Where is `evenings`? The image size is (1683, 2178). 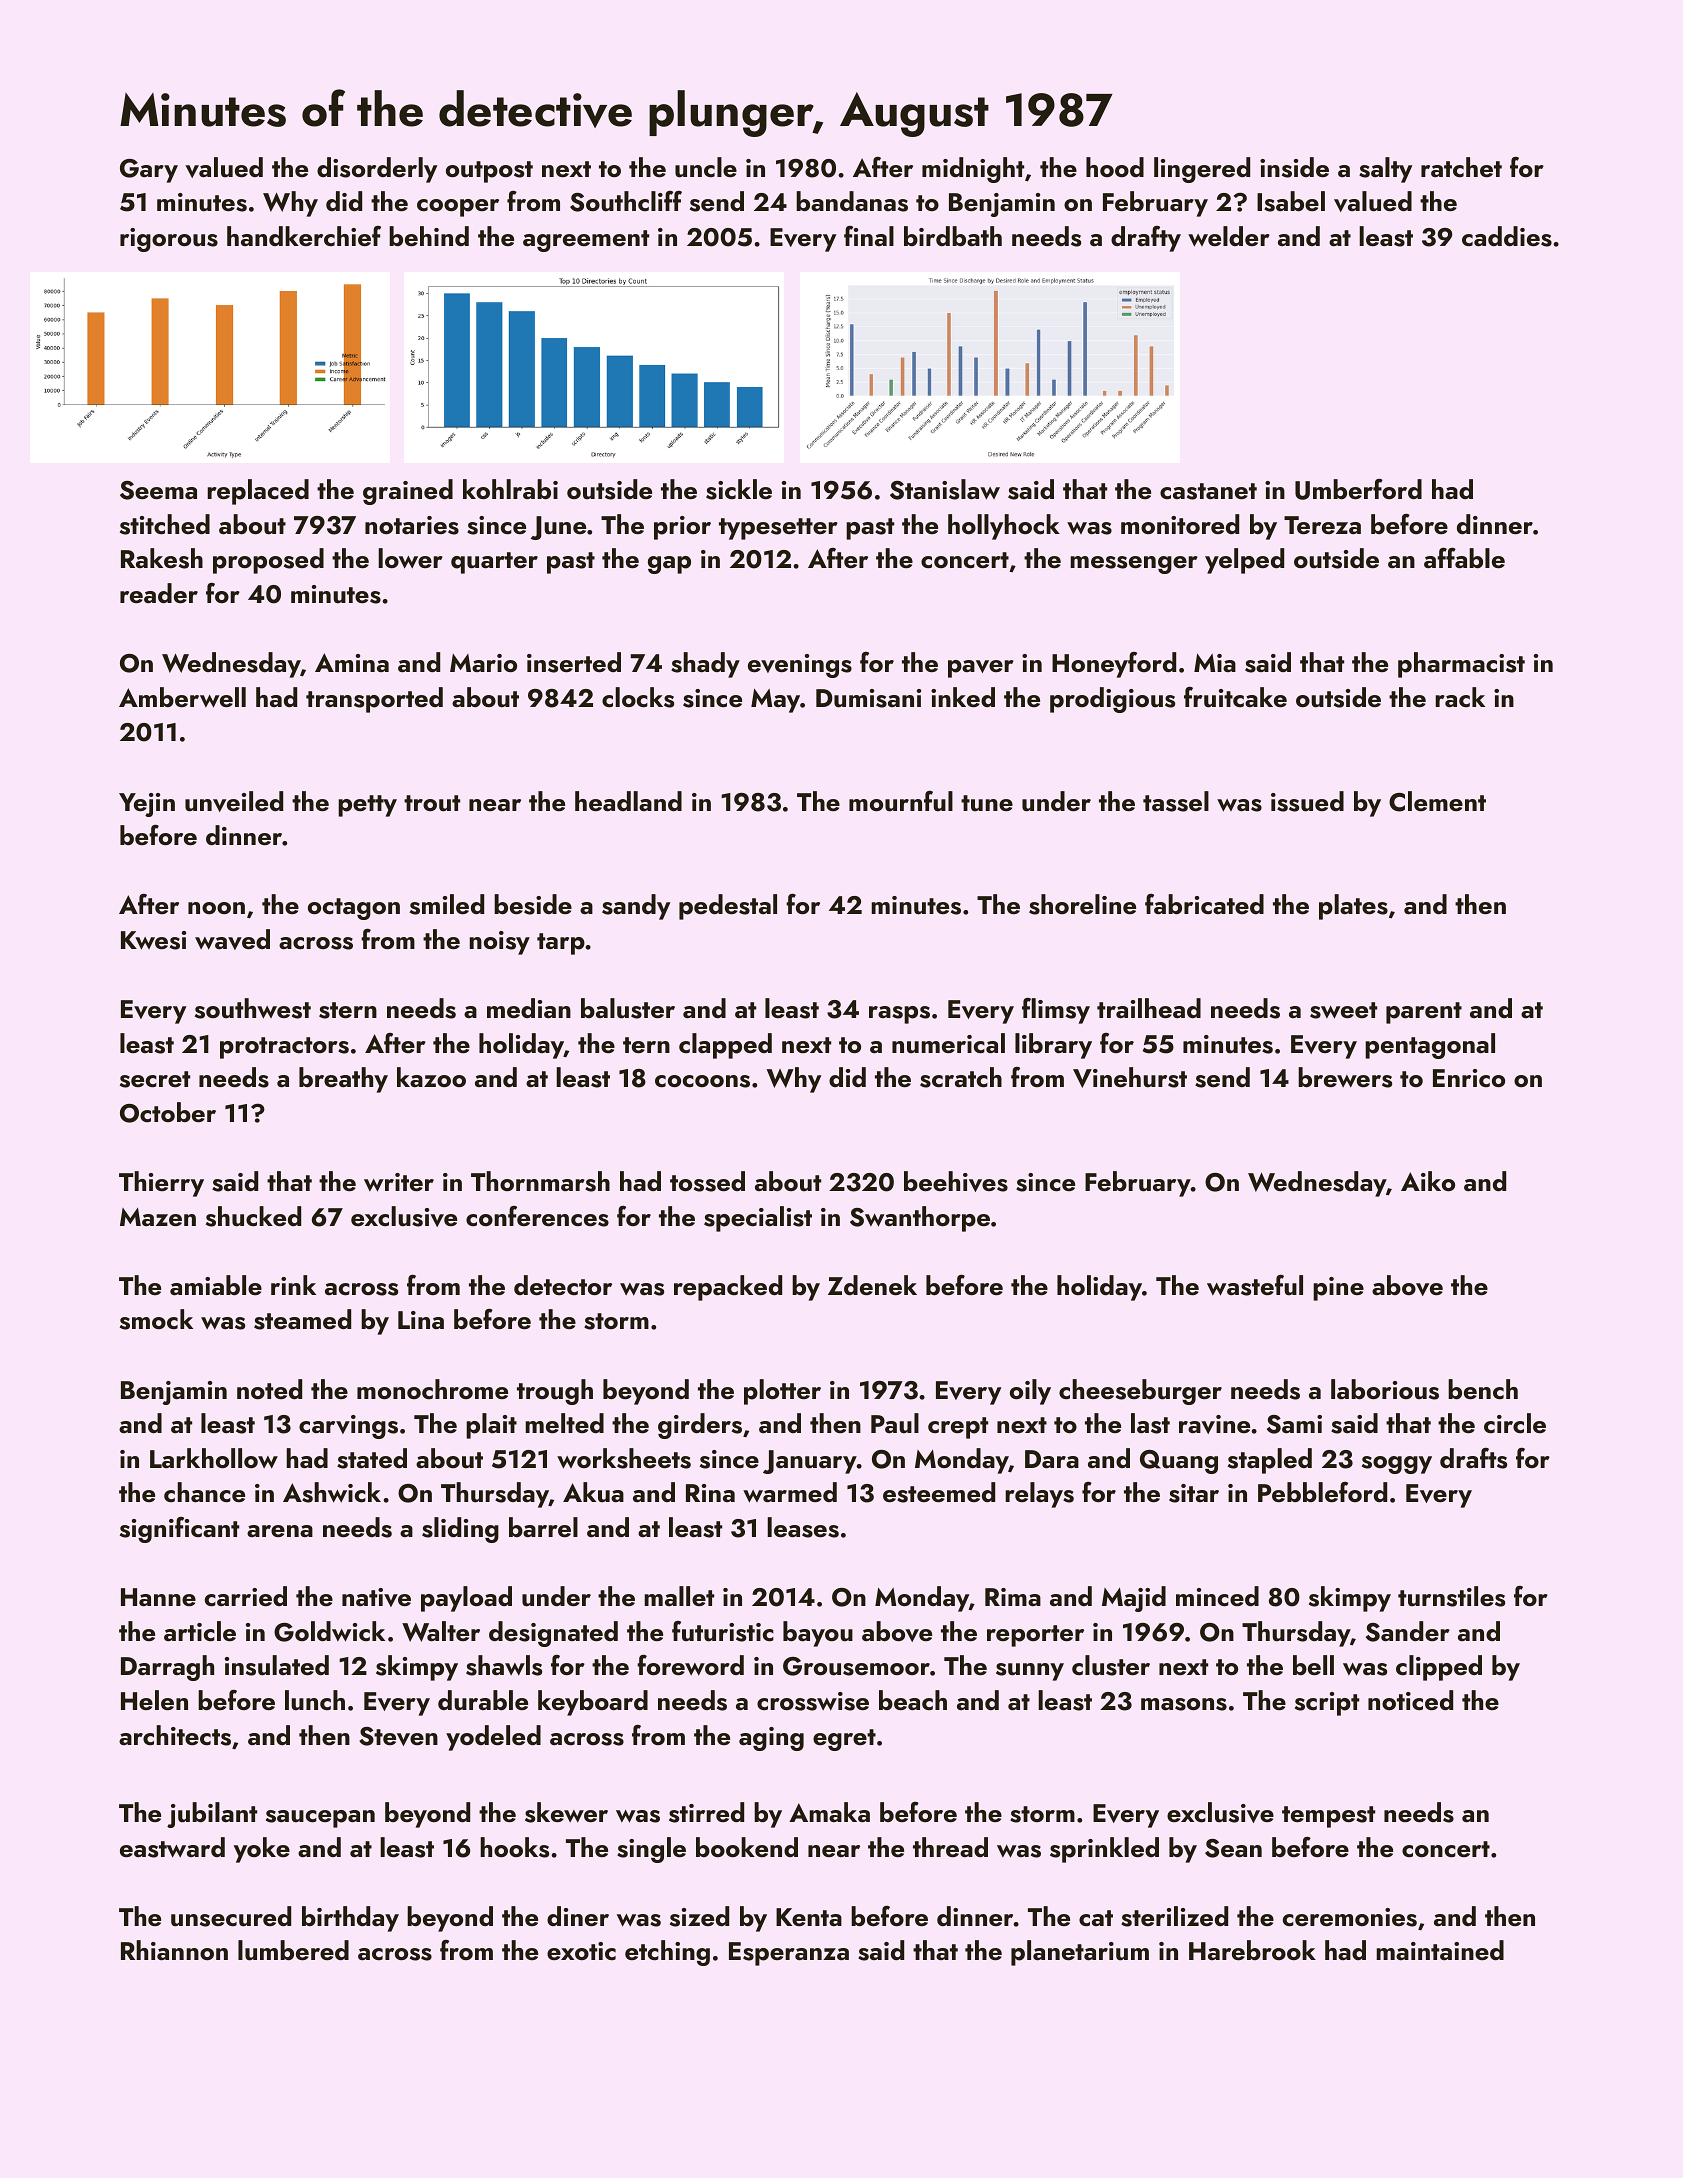
evenings is located at coordinates (800, 666).
